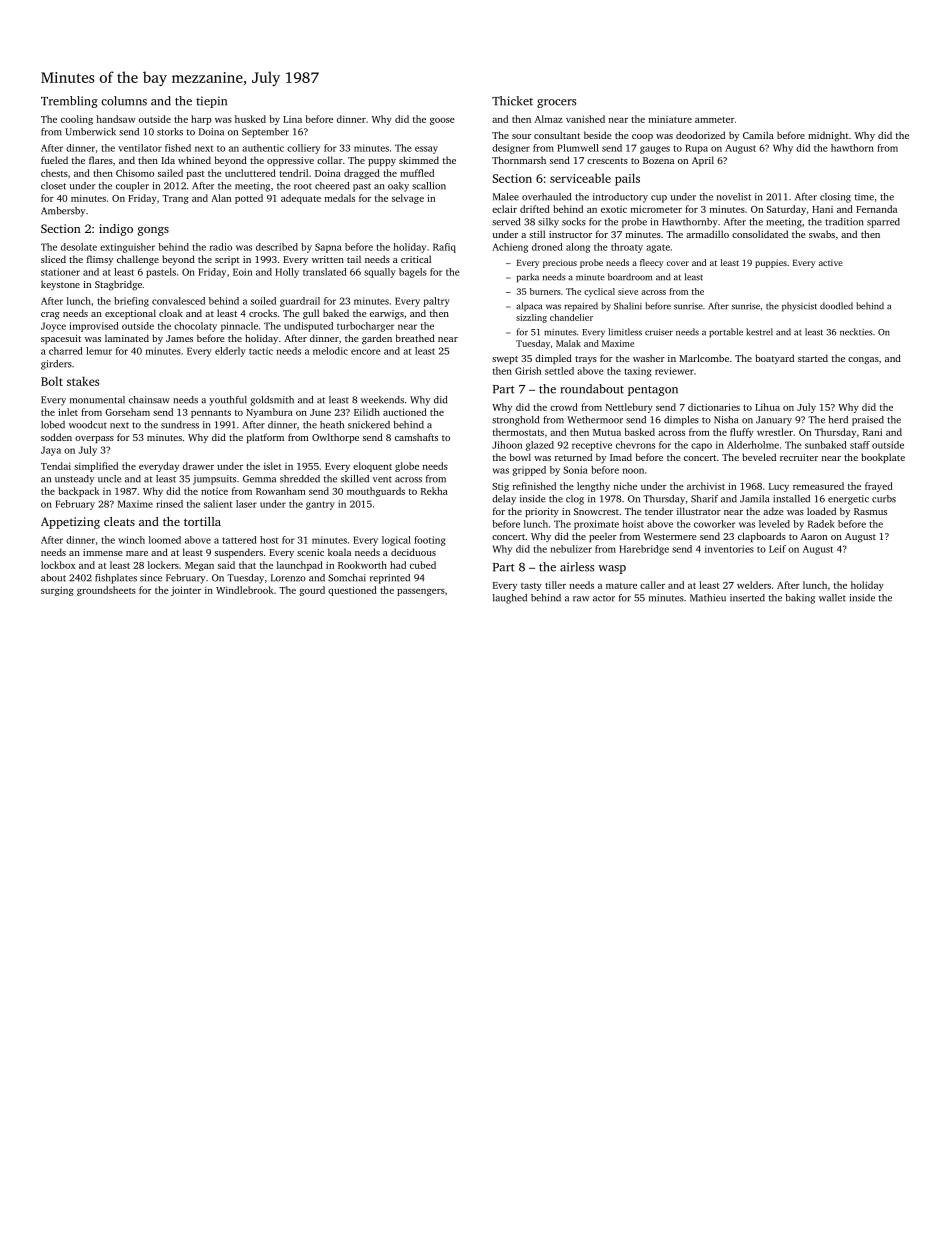  What do you see at coordinates (88, 425) in the screenshot?
I see `woodcut` at bounding box center [88, 425].
